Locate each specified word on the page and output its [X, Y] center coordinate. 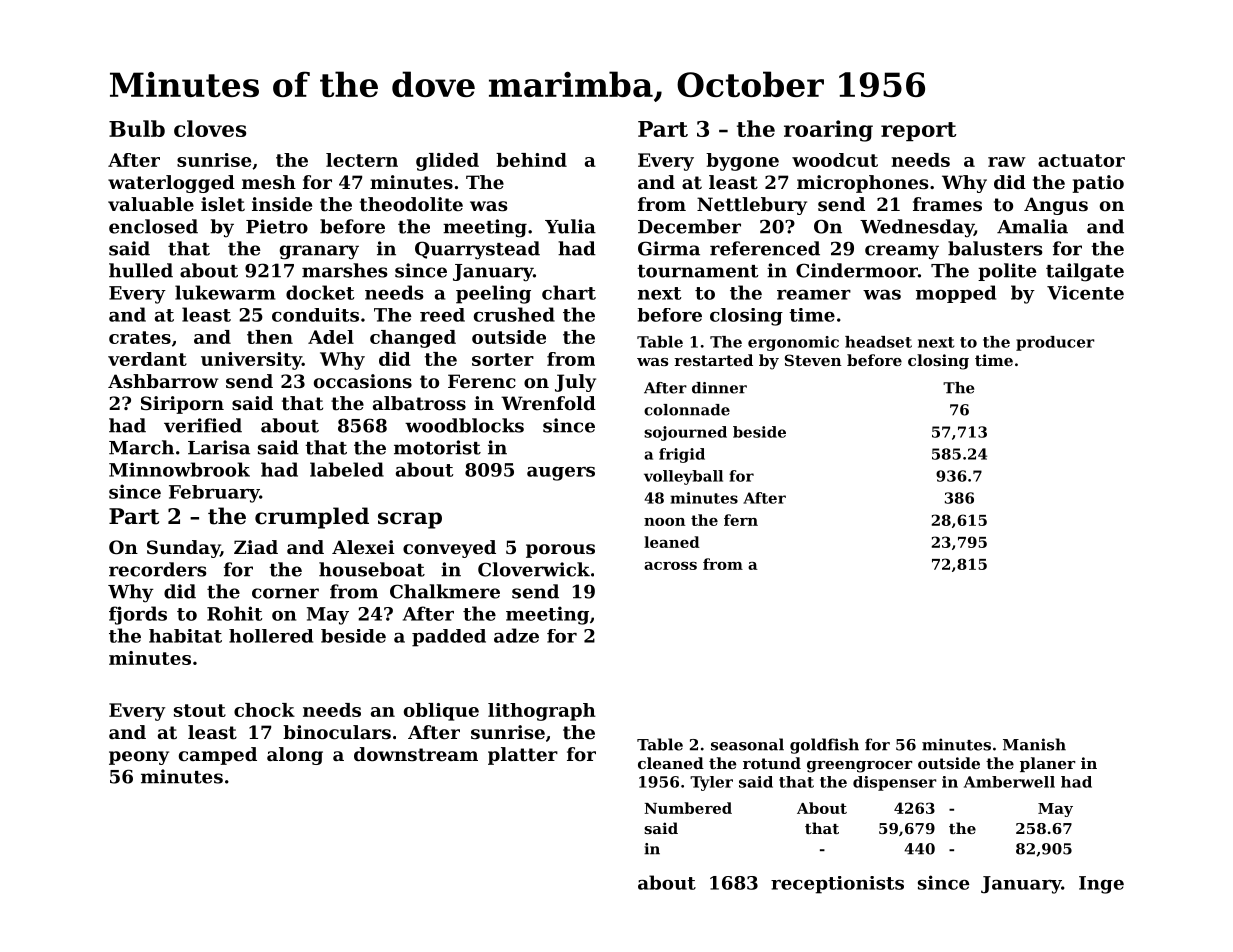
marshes [345, 270]
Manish [1034, 744]
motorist [437, 447]
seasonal [747, 744]
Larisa [219, 447]
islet [223, 204]
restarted [713, 360]
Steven [813, 360]
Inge [1101, 885]
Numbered [688, 808]
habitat [185, 636]
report [919, 131]
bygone [742, 162]
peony [139, 758]
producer [1055, 343]
